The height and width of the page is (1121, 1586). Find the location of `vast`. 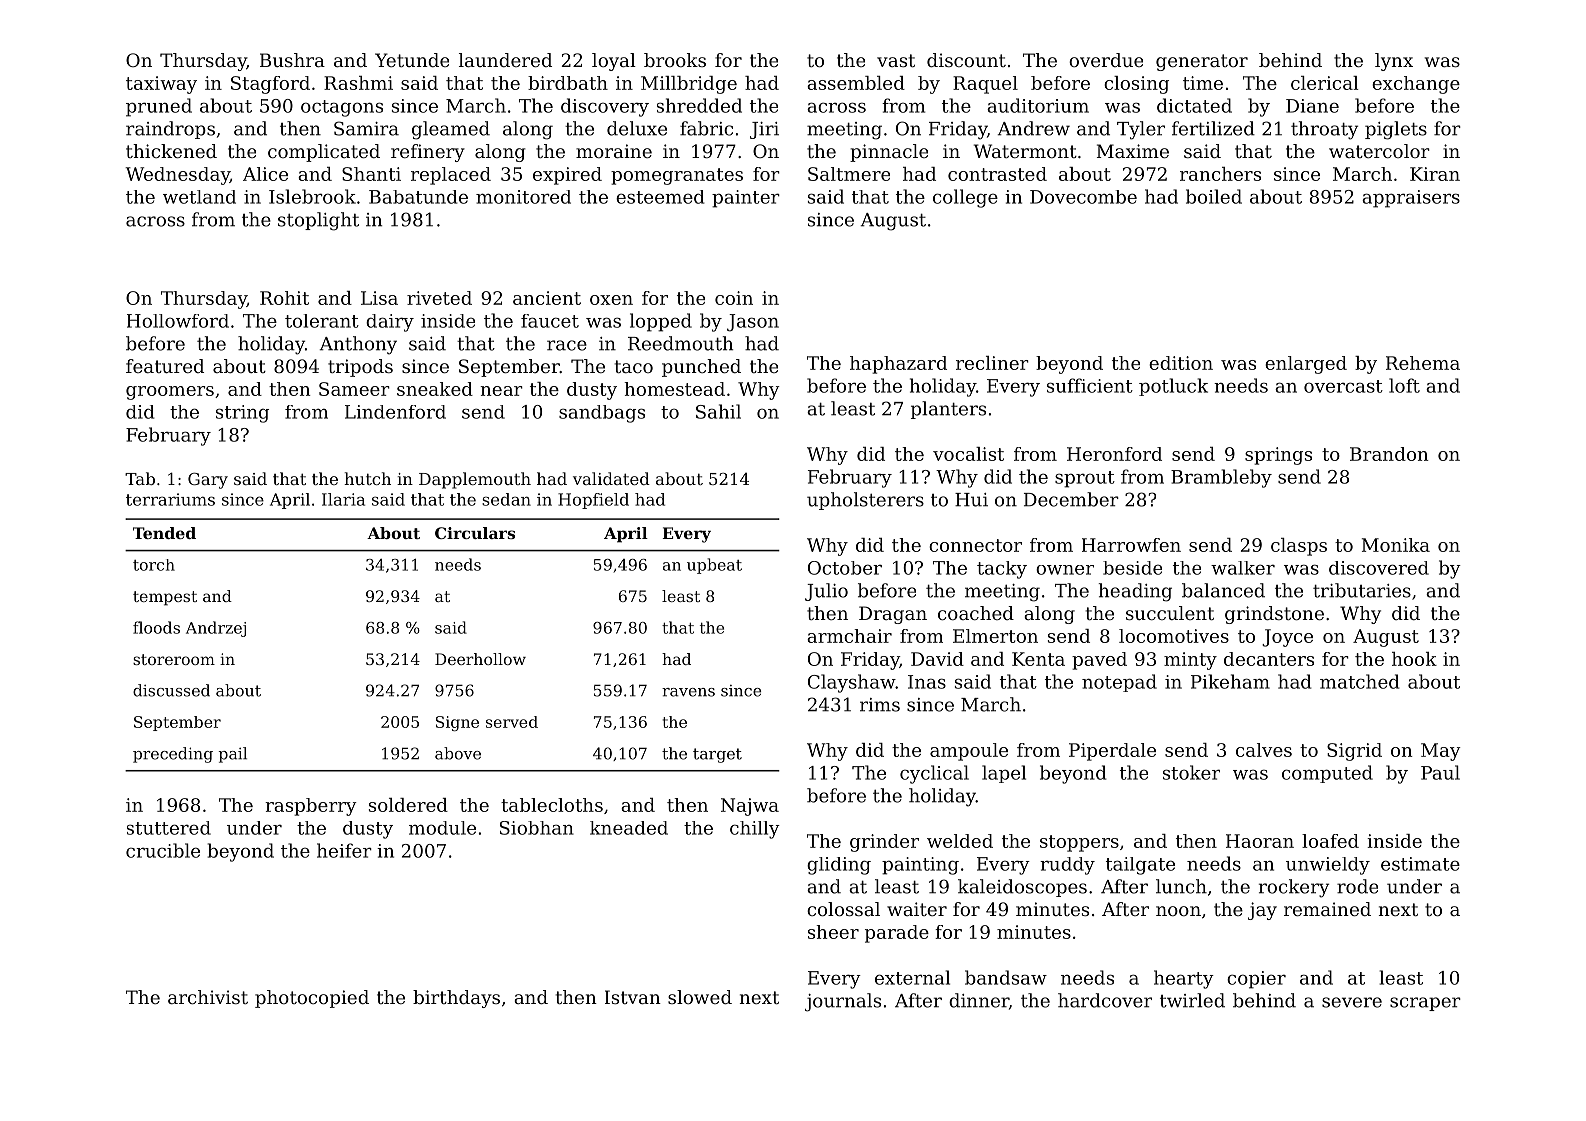

vast is located at coordinates (896, 60).
